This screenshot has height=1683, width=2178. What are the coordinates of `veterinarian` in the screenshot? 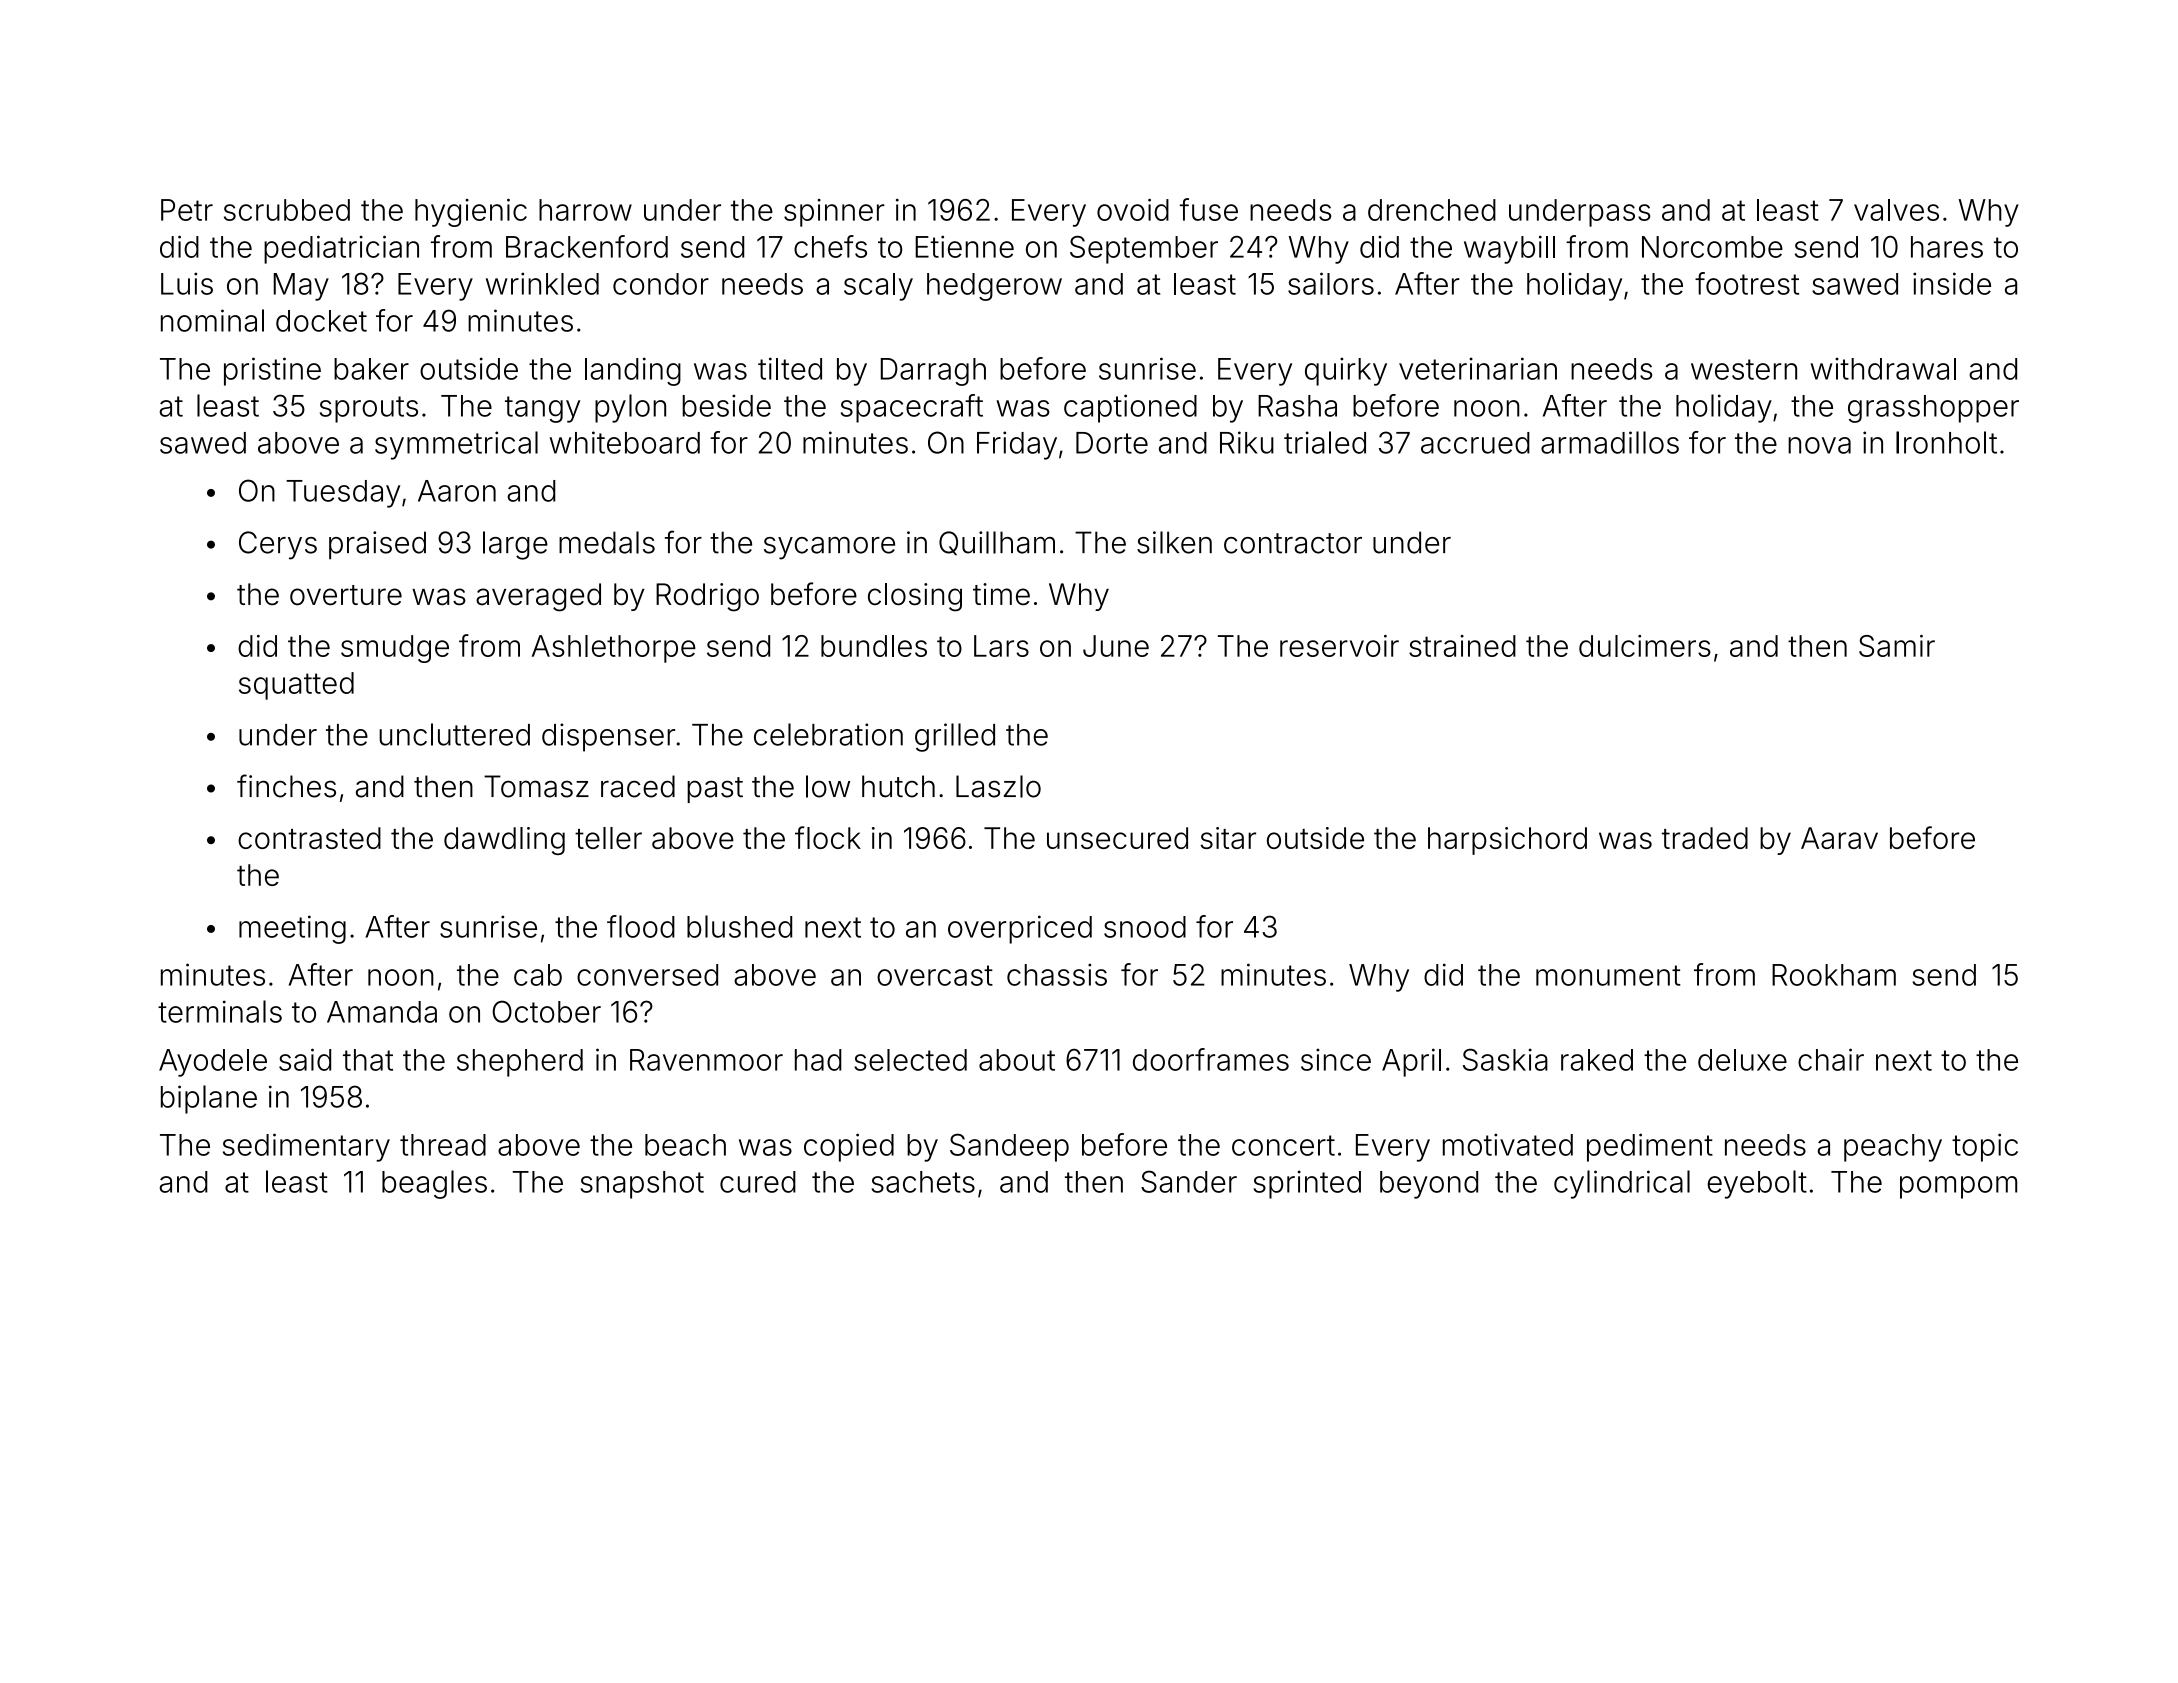 It's located at (1478, 368).
